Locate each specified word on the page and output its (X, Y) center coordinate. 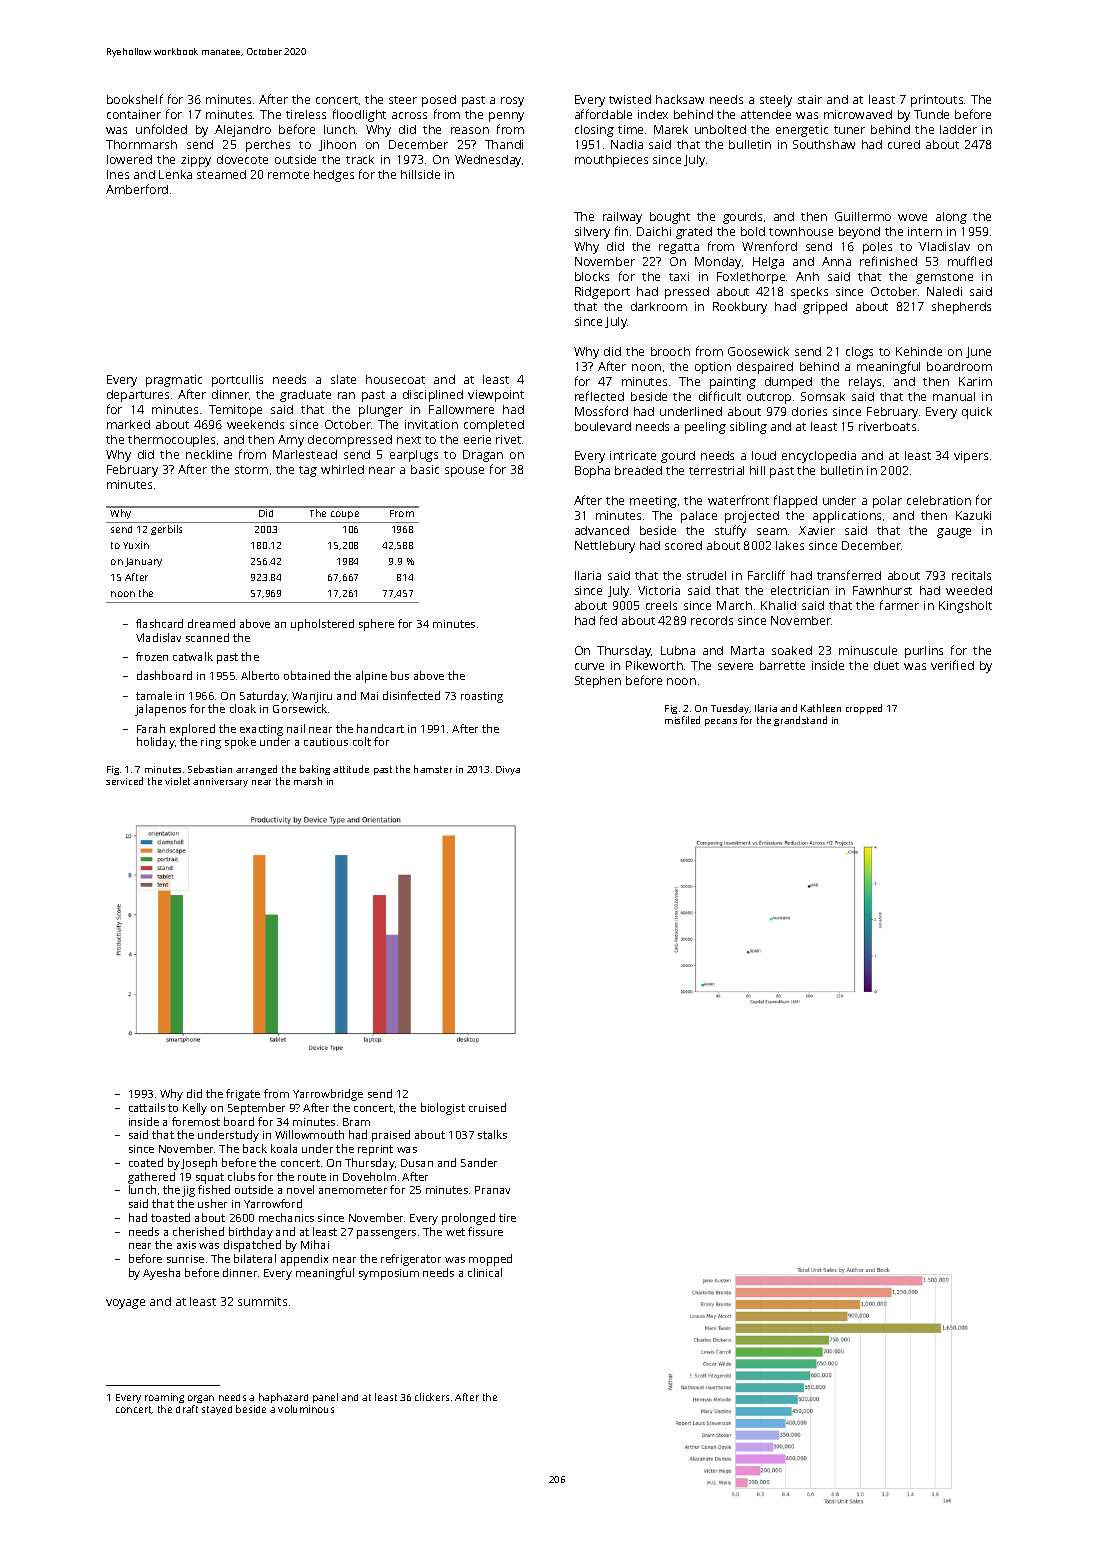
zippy (196, 161)
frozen (152, 656)
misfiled (682, 720)
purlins (924, 652)
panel (325, 1398)
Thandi (504, 144)
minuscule (868, 650)
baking (315, 770)
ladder (958, 129)
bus (400, 675)
